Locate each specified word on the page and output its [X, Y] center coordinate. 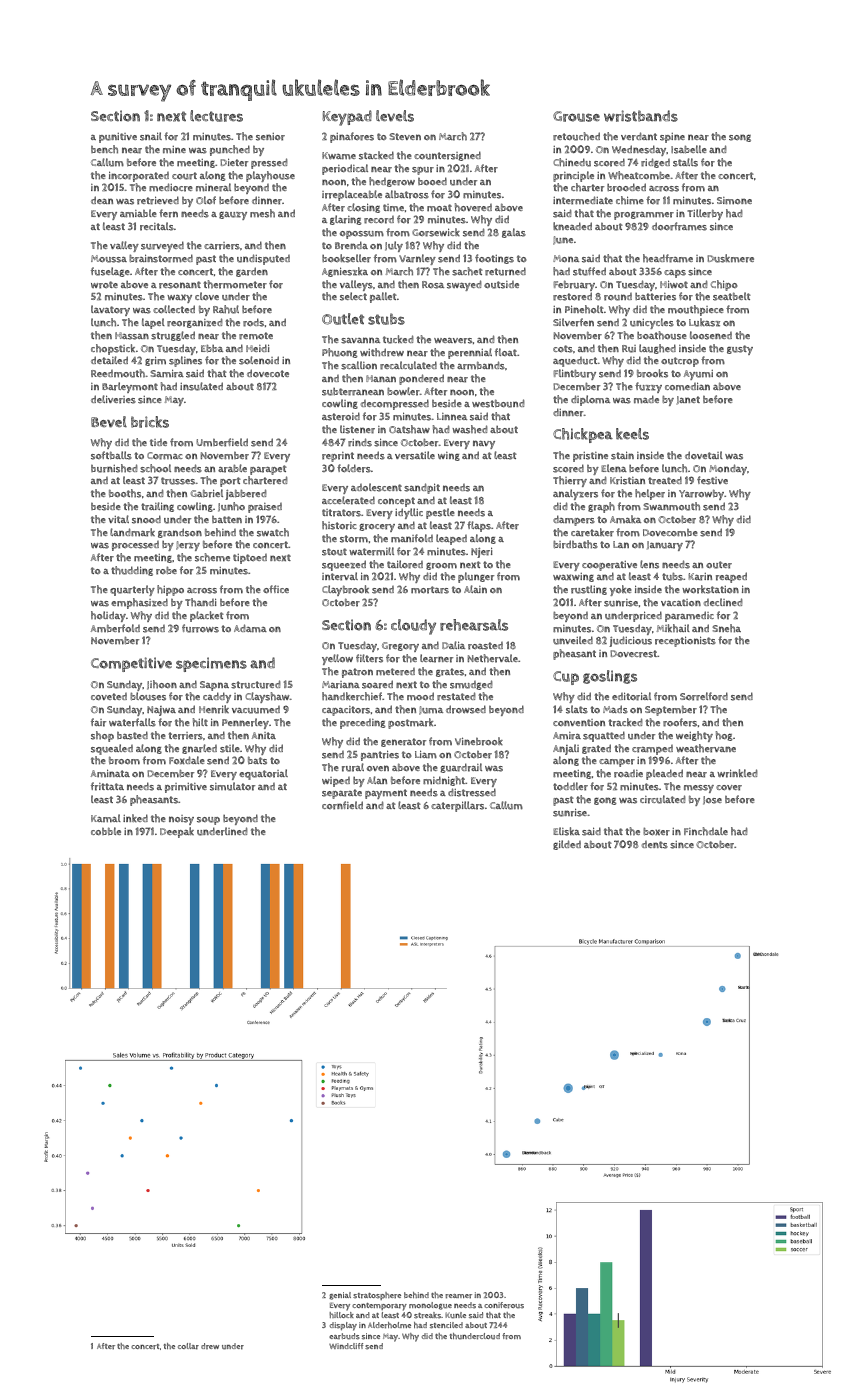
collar [188, 1346]
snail [151, 136]
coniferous [504, 1305]
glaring [346, 220]
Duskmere [730, 258]
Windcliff [346, 1346]
